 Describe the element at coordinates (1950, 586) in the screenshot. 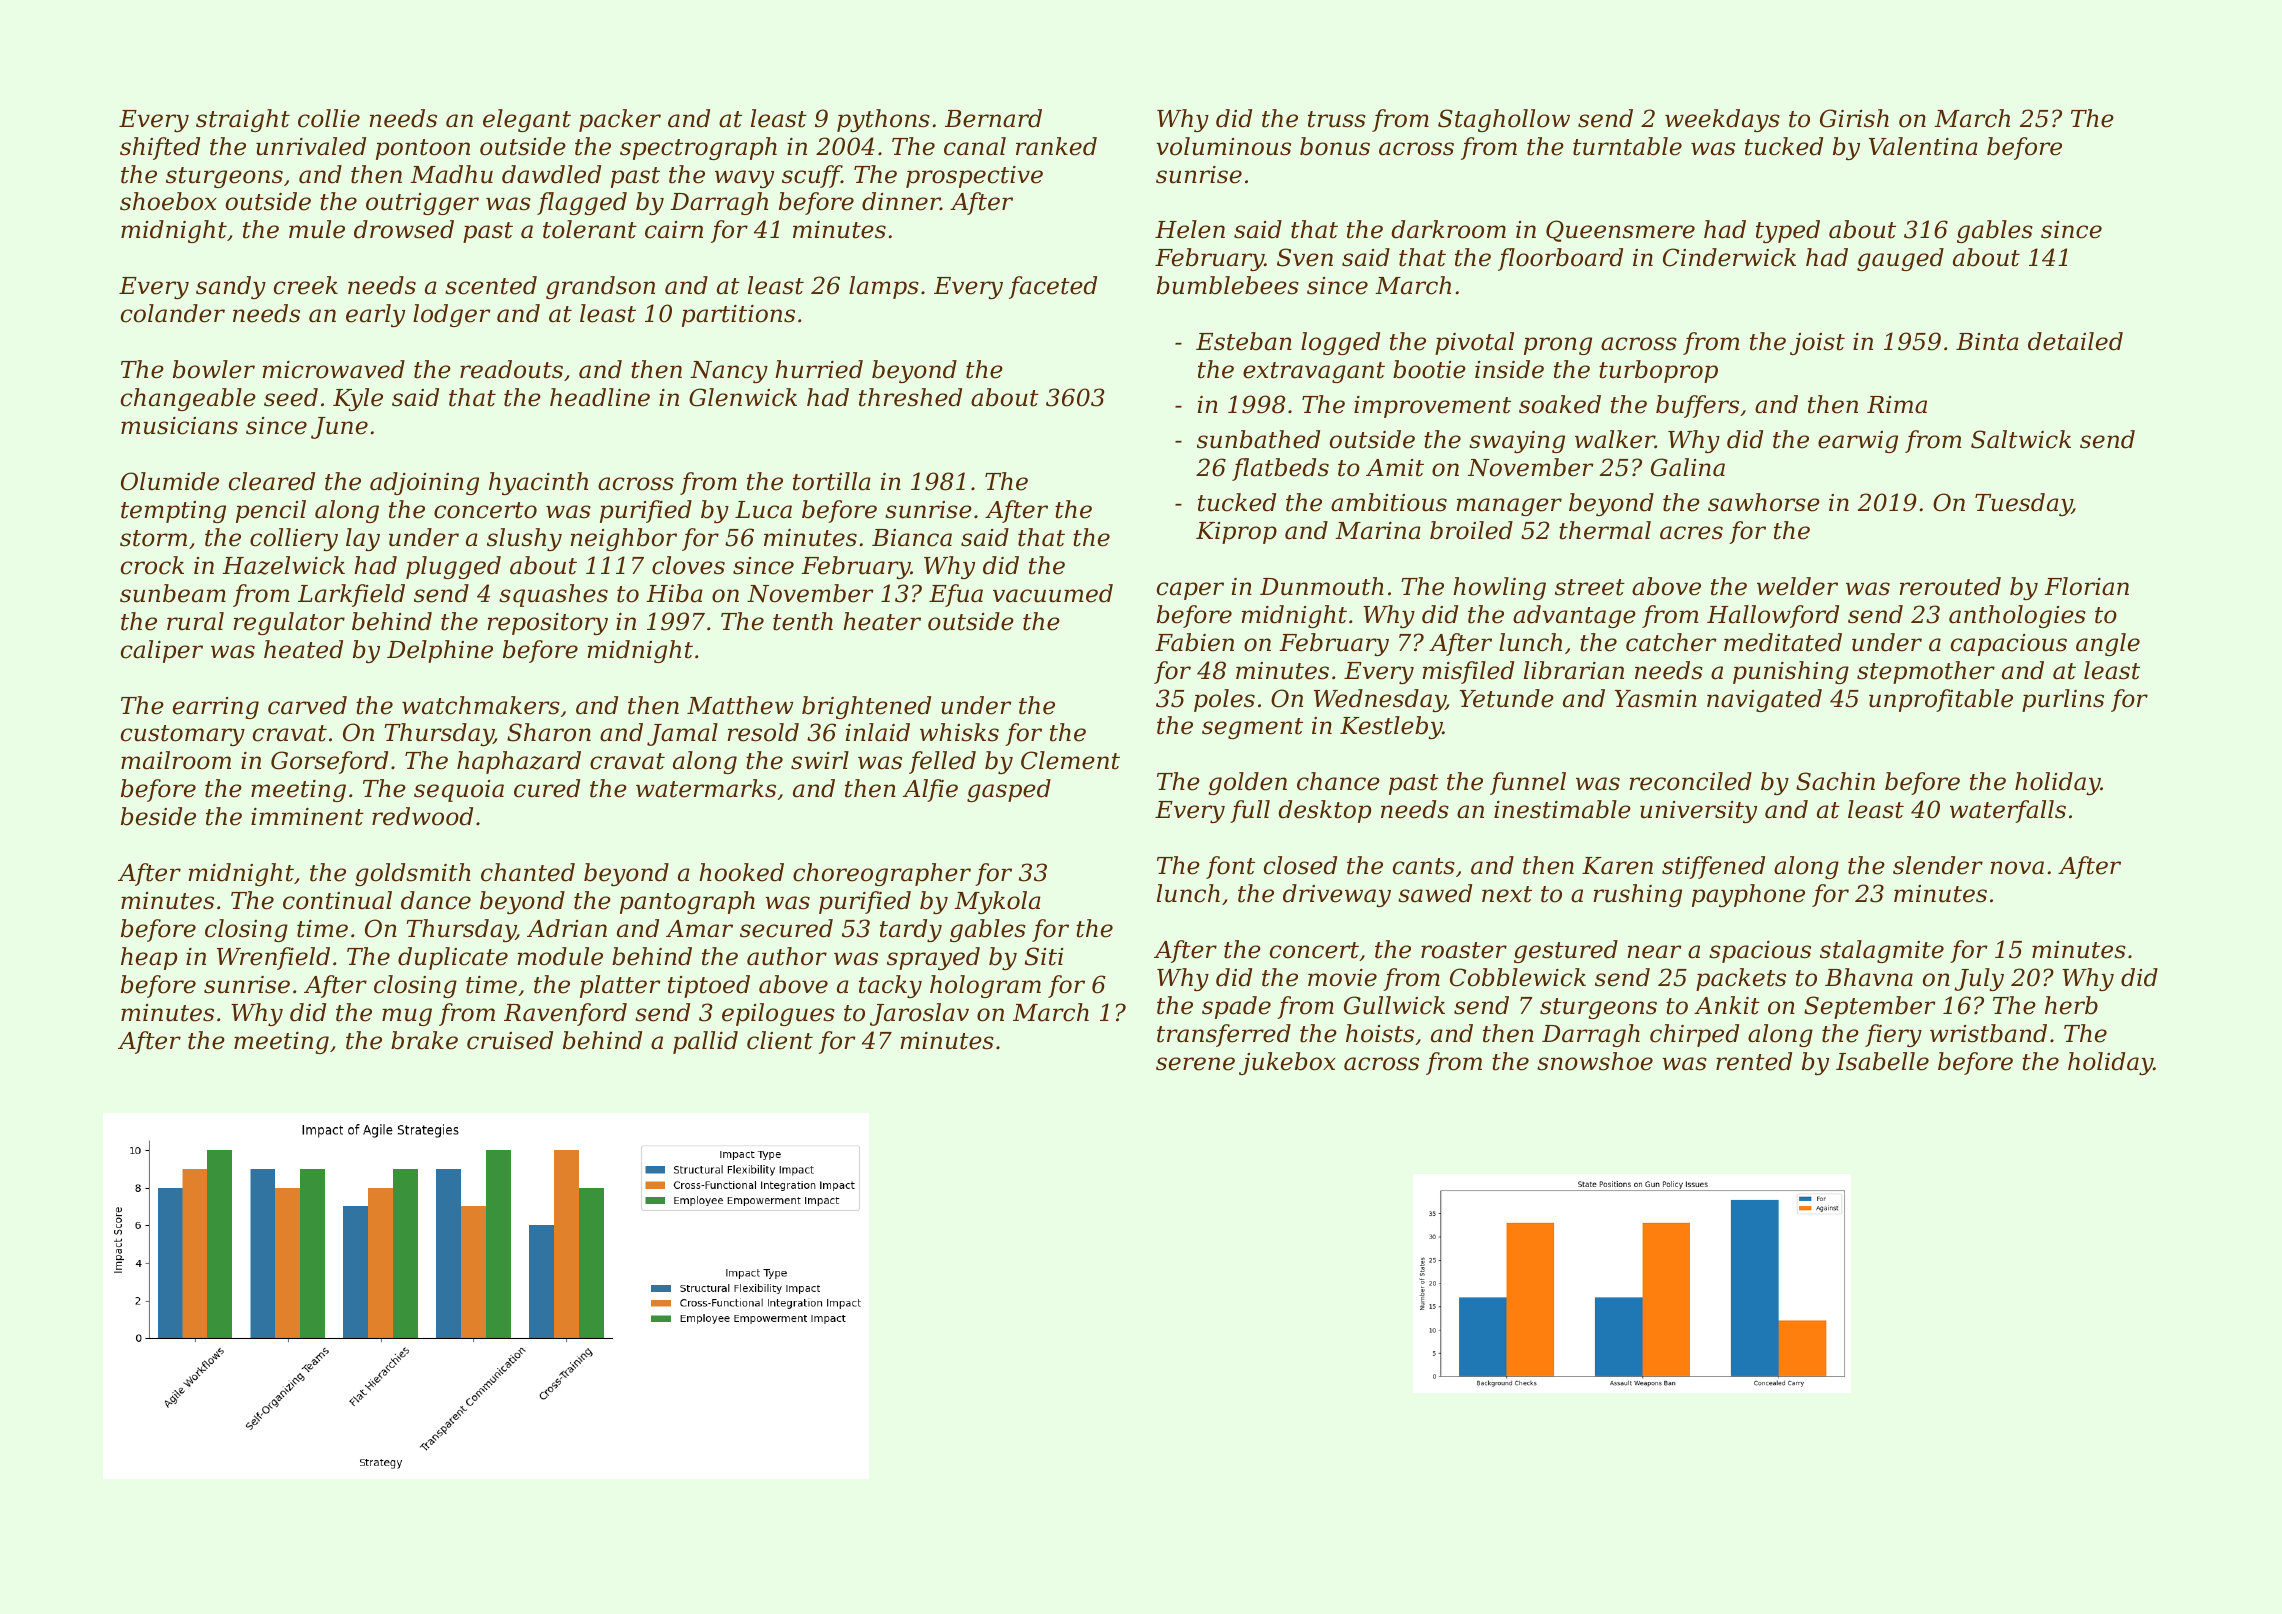

I see `rerouted` at that location.
